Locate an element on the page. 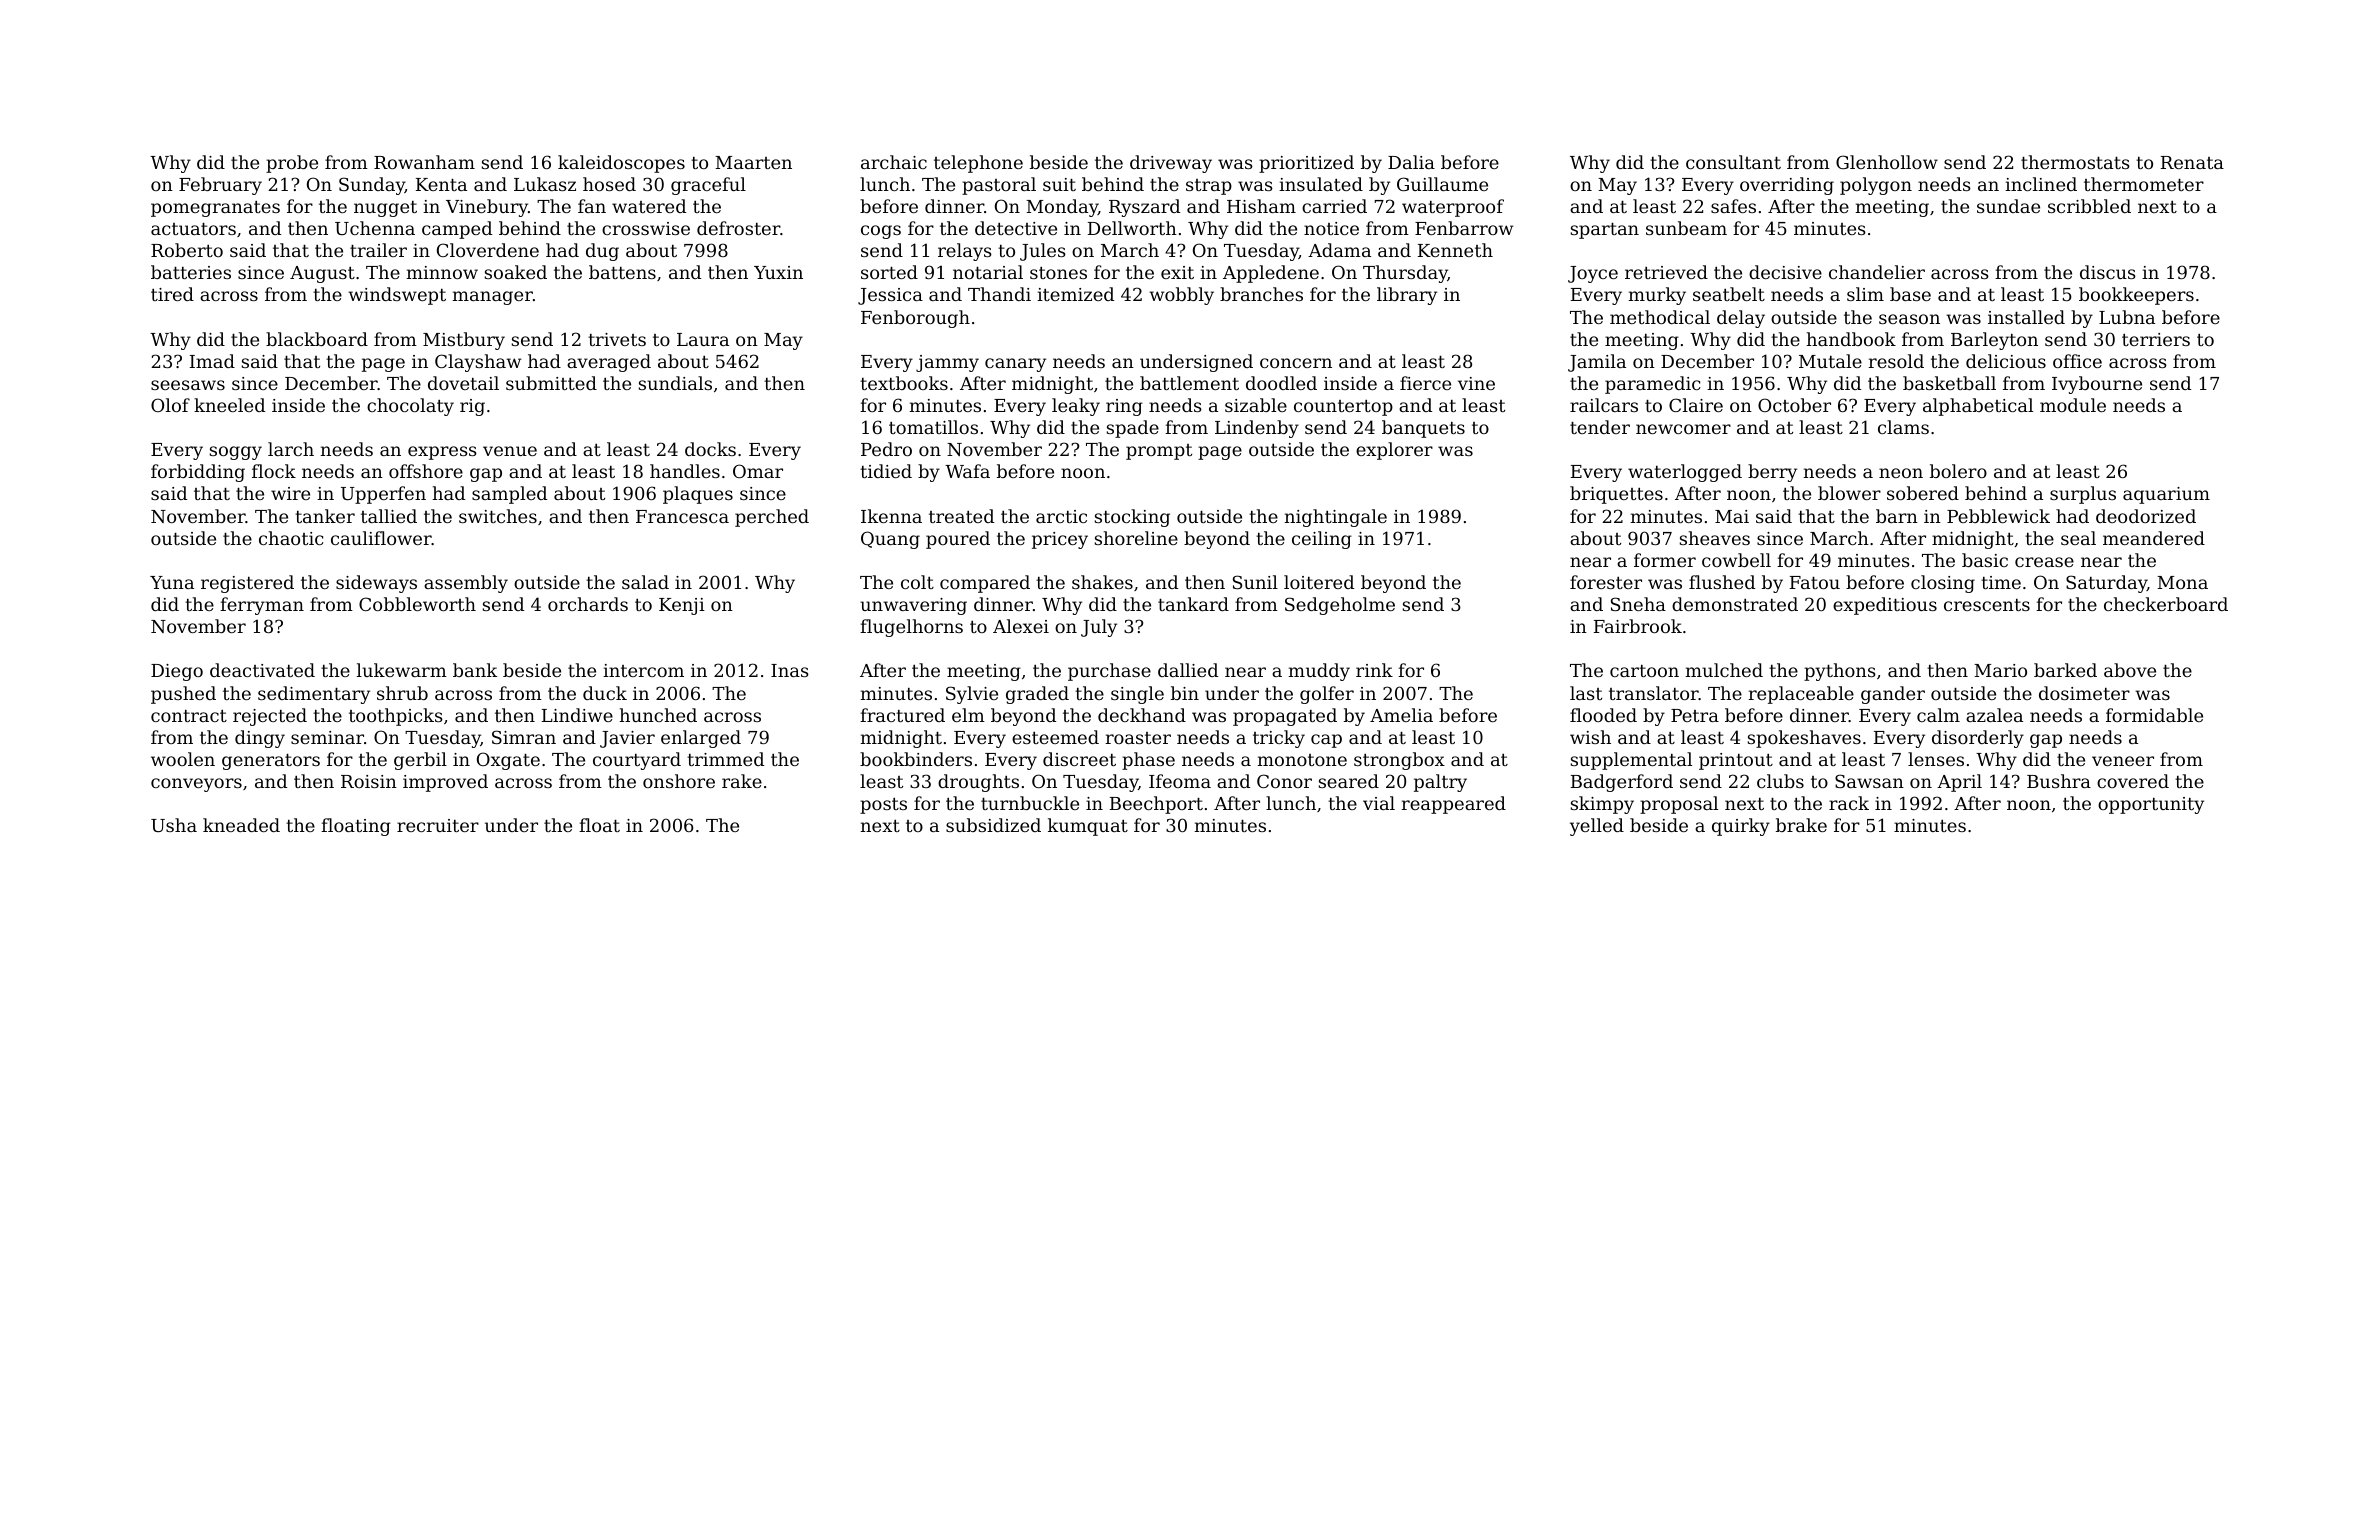 Image resolution: width=2380 pixels, height=1540 pixels. Lindenby is located at coordinates (1257, 429).
